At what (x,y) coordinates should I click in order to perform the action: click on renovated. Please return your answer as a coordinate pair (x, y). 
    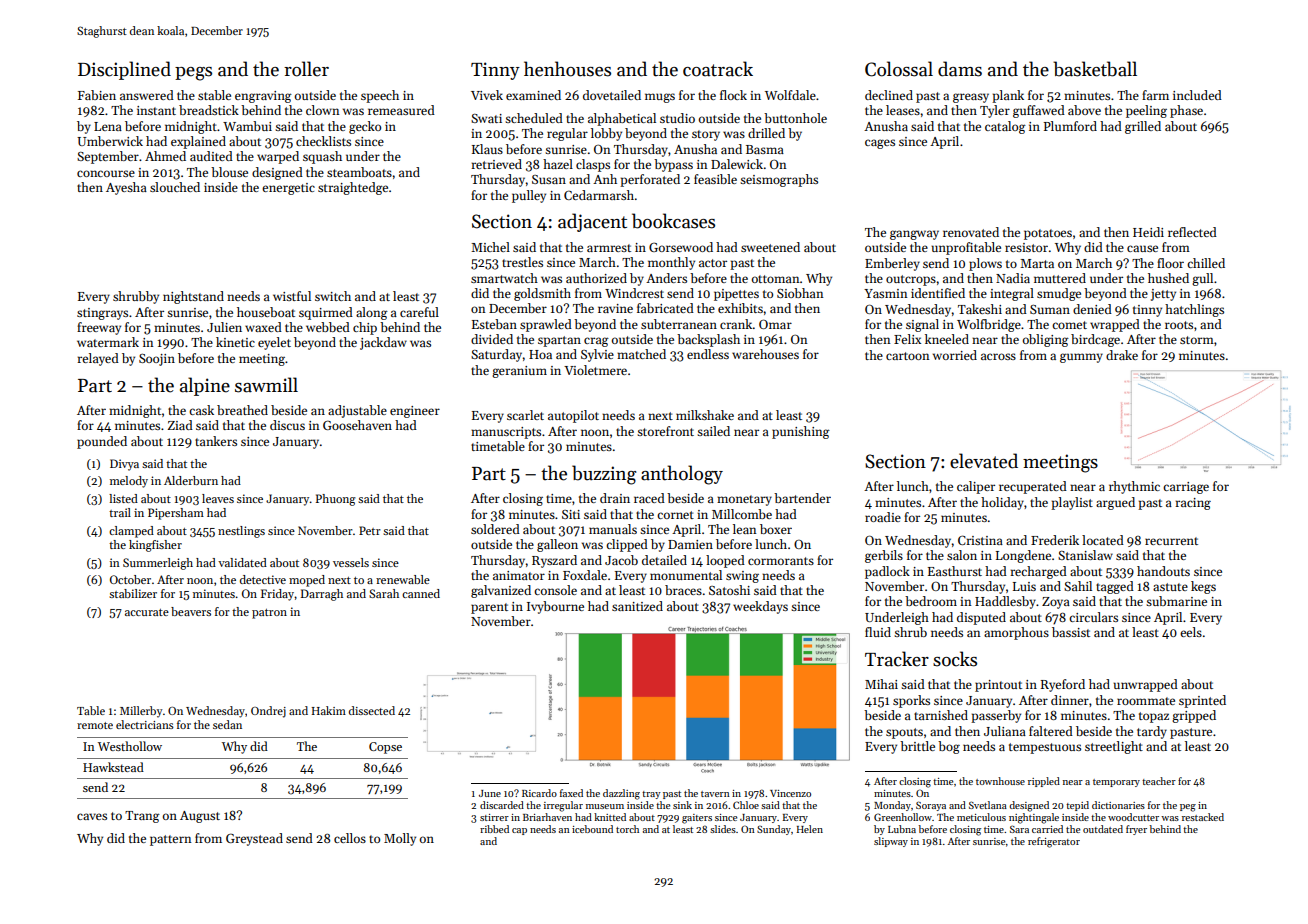
    Looking at the image, I should click on (971, 232).
